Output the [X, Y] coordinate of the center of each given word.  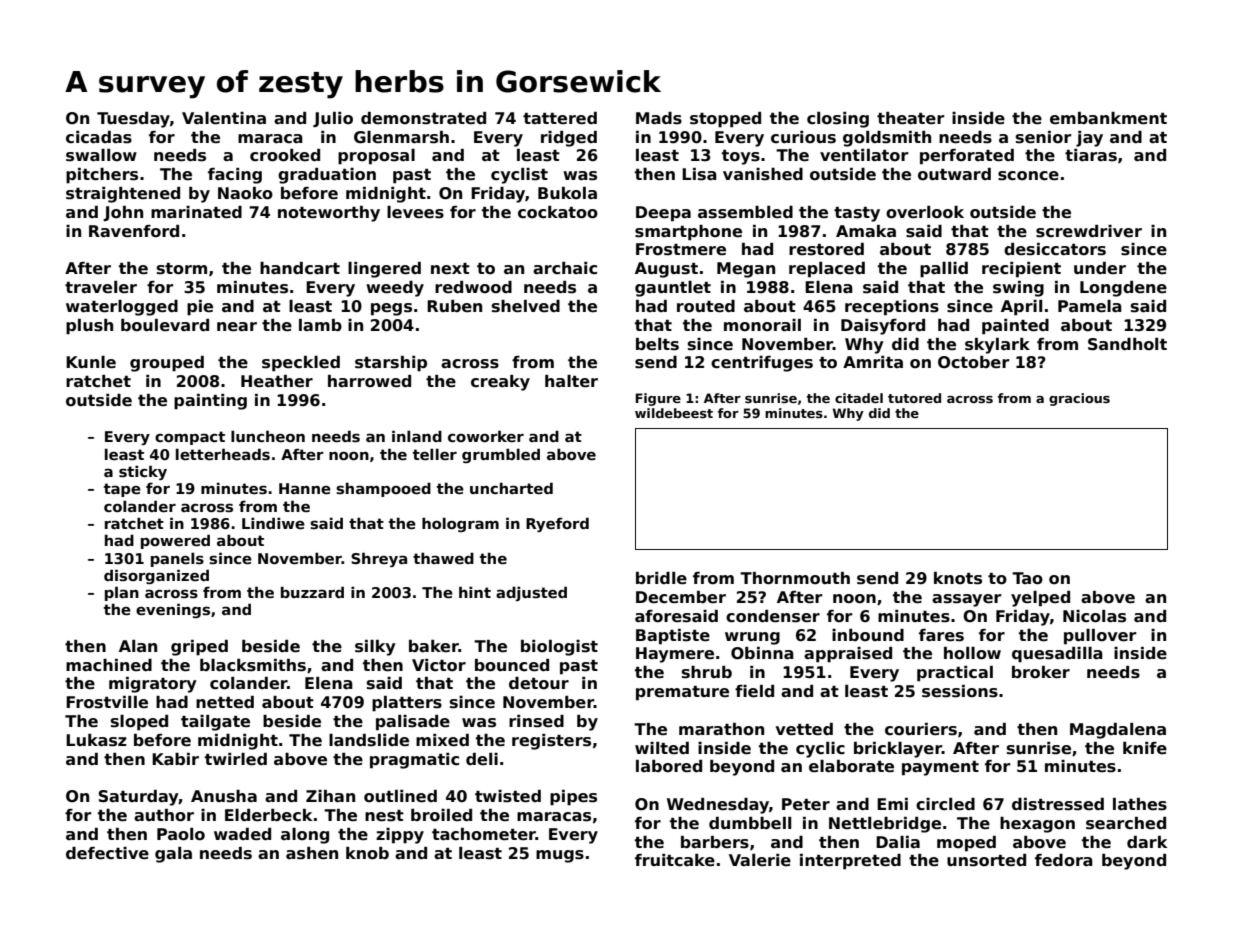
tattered [560, 118]
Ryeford [557, 524]
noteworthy [329, 214]
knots [958, 578]
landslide [369, 740]
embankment [1108, 118]
